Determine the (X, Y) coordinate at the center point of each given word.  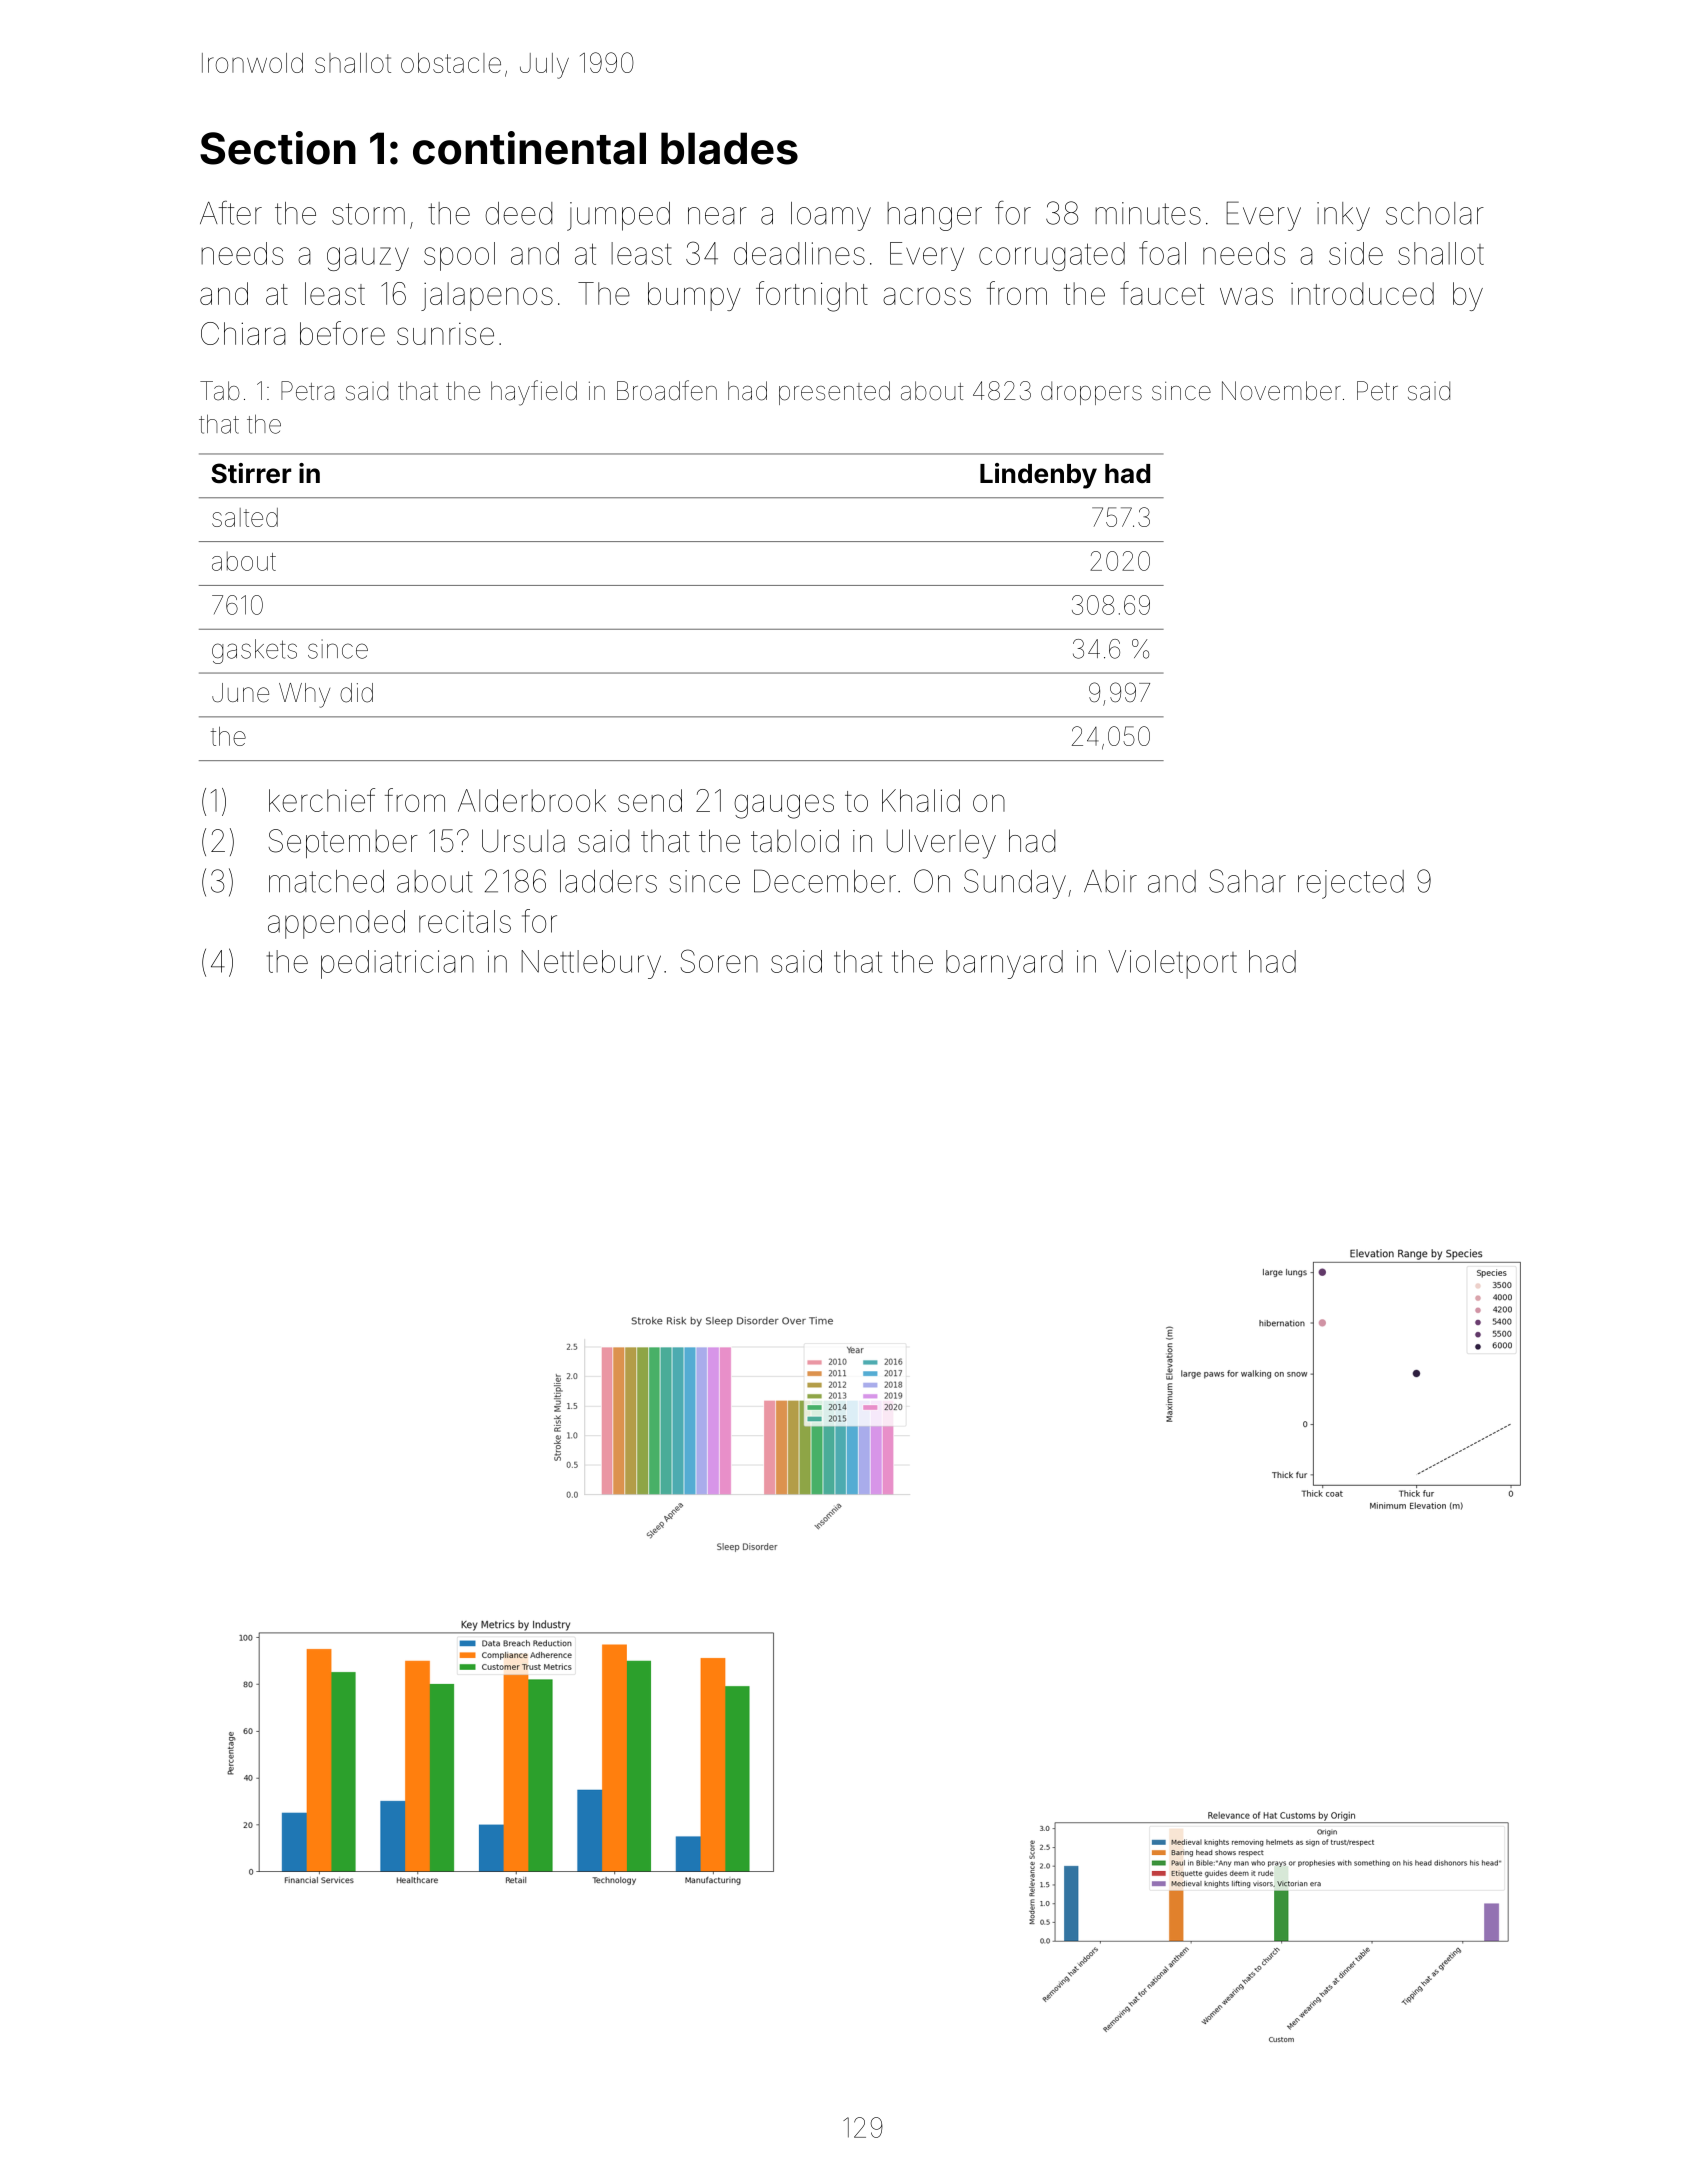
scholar (1435, 213)
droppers (1091, 393)
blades (729, 148)
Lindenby (1038, 476)
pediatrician (397, 964)
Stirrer (251, 473)
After (231, 213)
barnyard (1004, 964)
